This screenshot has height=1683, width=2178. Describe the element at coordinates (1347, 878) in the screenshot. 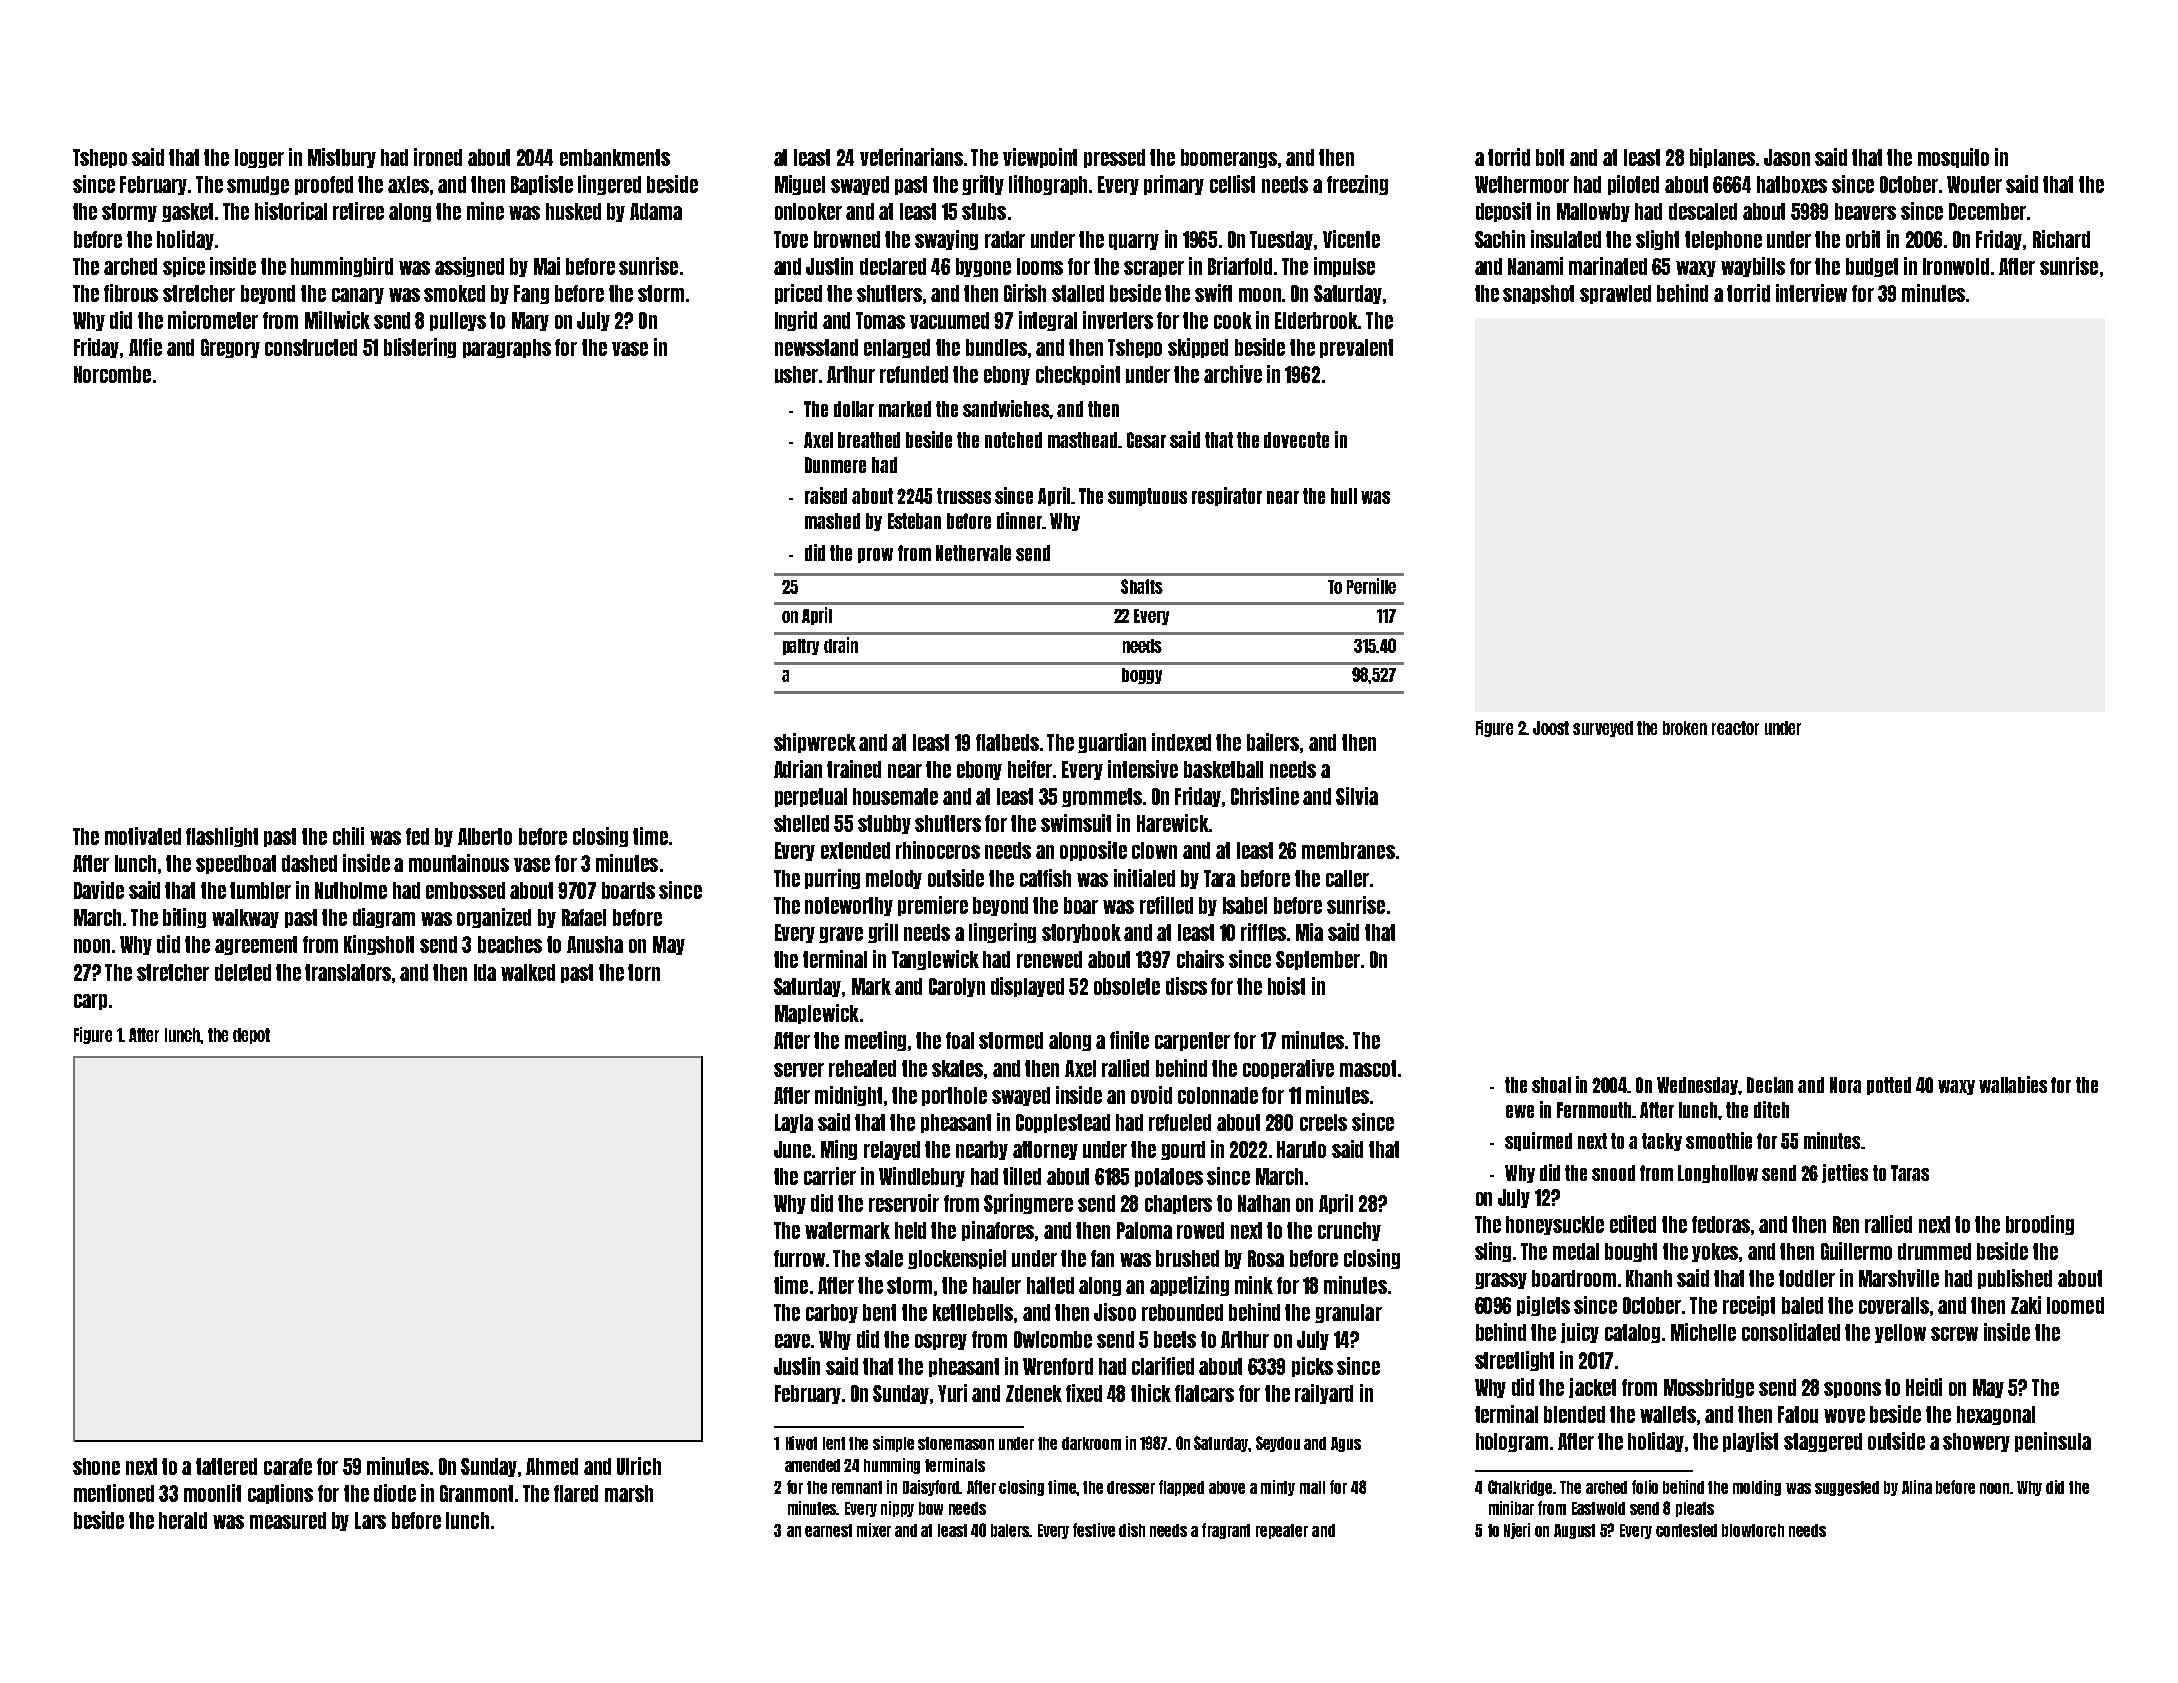

I see `caller` at that location.
